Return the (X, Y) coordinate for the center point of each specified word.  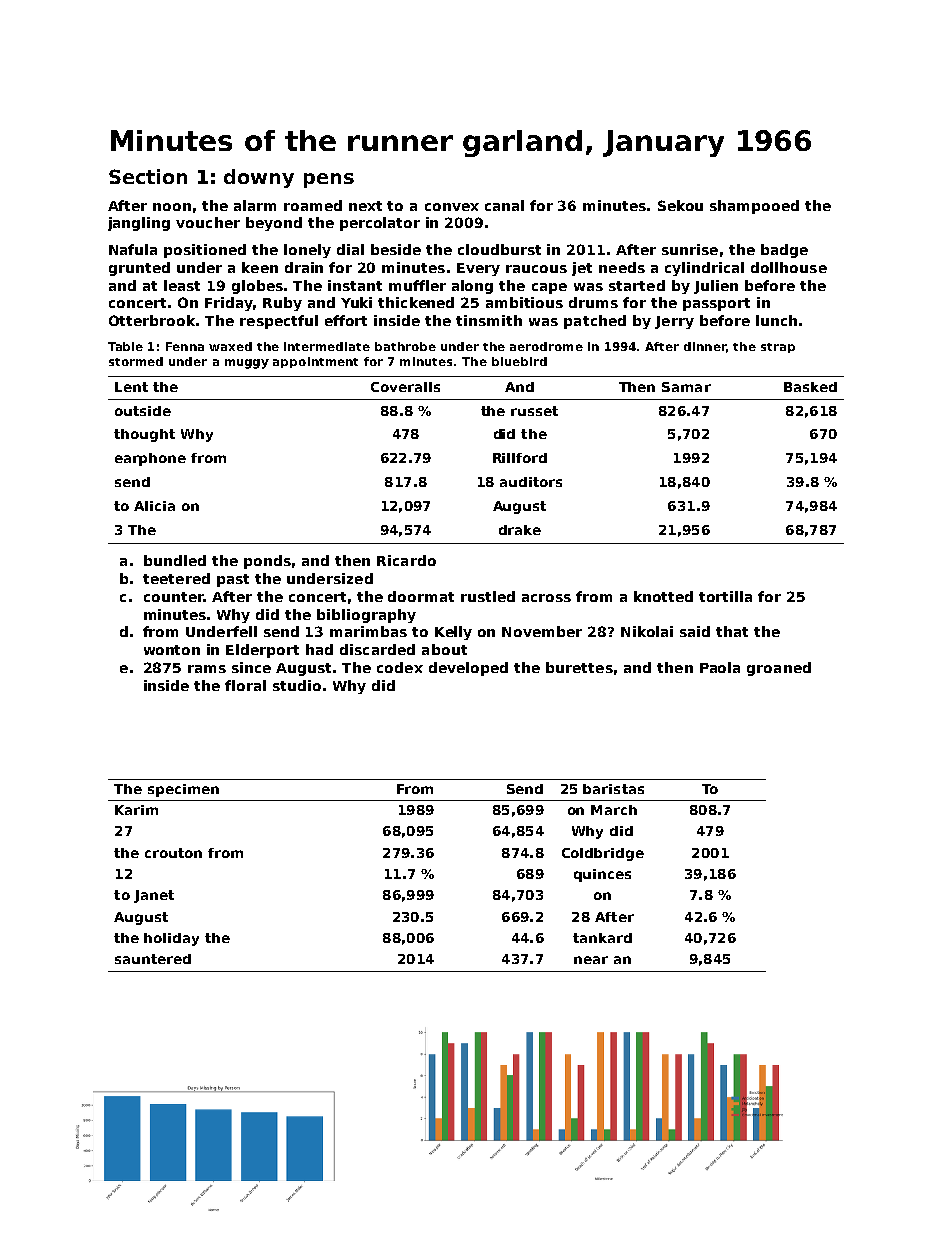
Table (125, 346)
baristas (613, 789)
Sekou (680, 205)
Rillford (520, 458)
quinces (602, 875)
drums (593, 302)
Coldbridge (603, 854)
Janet (154, 896)
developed (468, 669)
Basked (810, 387)
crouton (173, 853)
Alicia (154, 506)
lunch (776, 320)
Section (148, 176)
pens (329, 180)
